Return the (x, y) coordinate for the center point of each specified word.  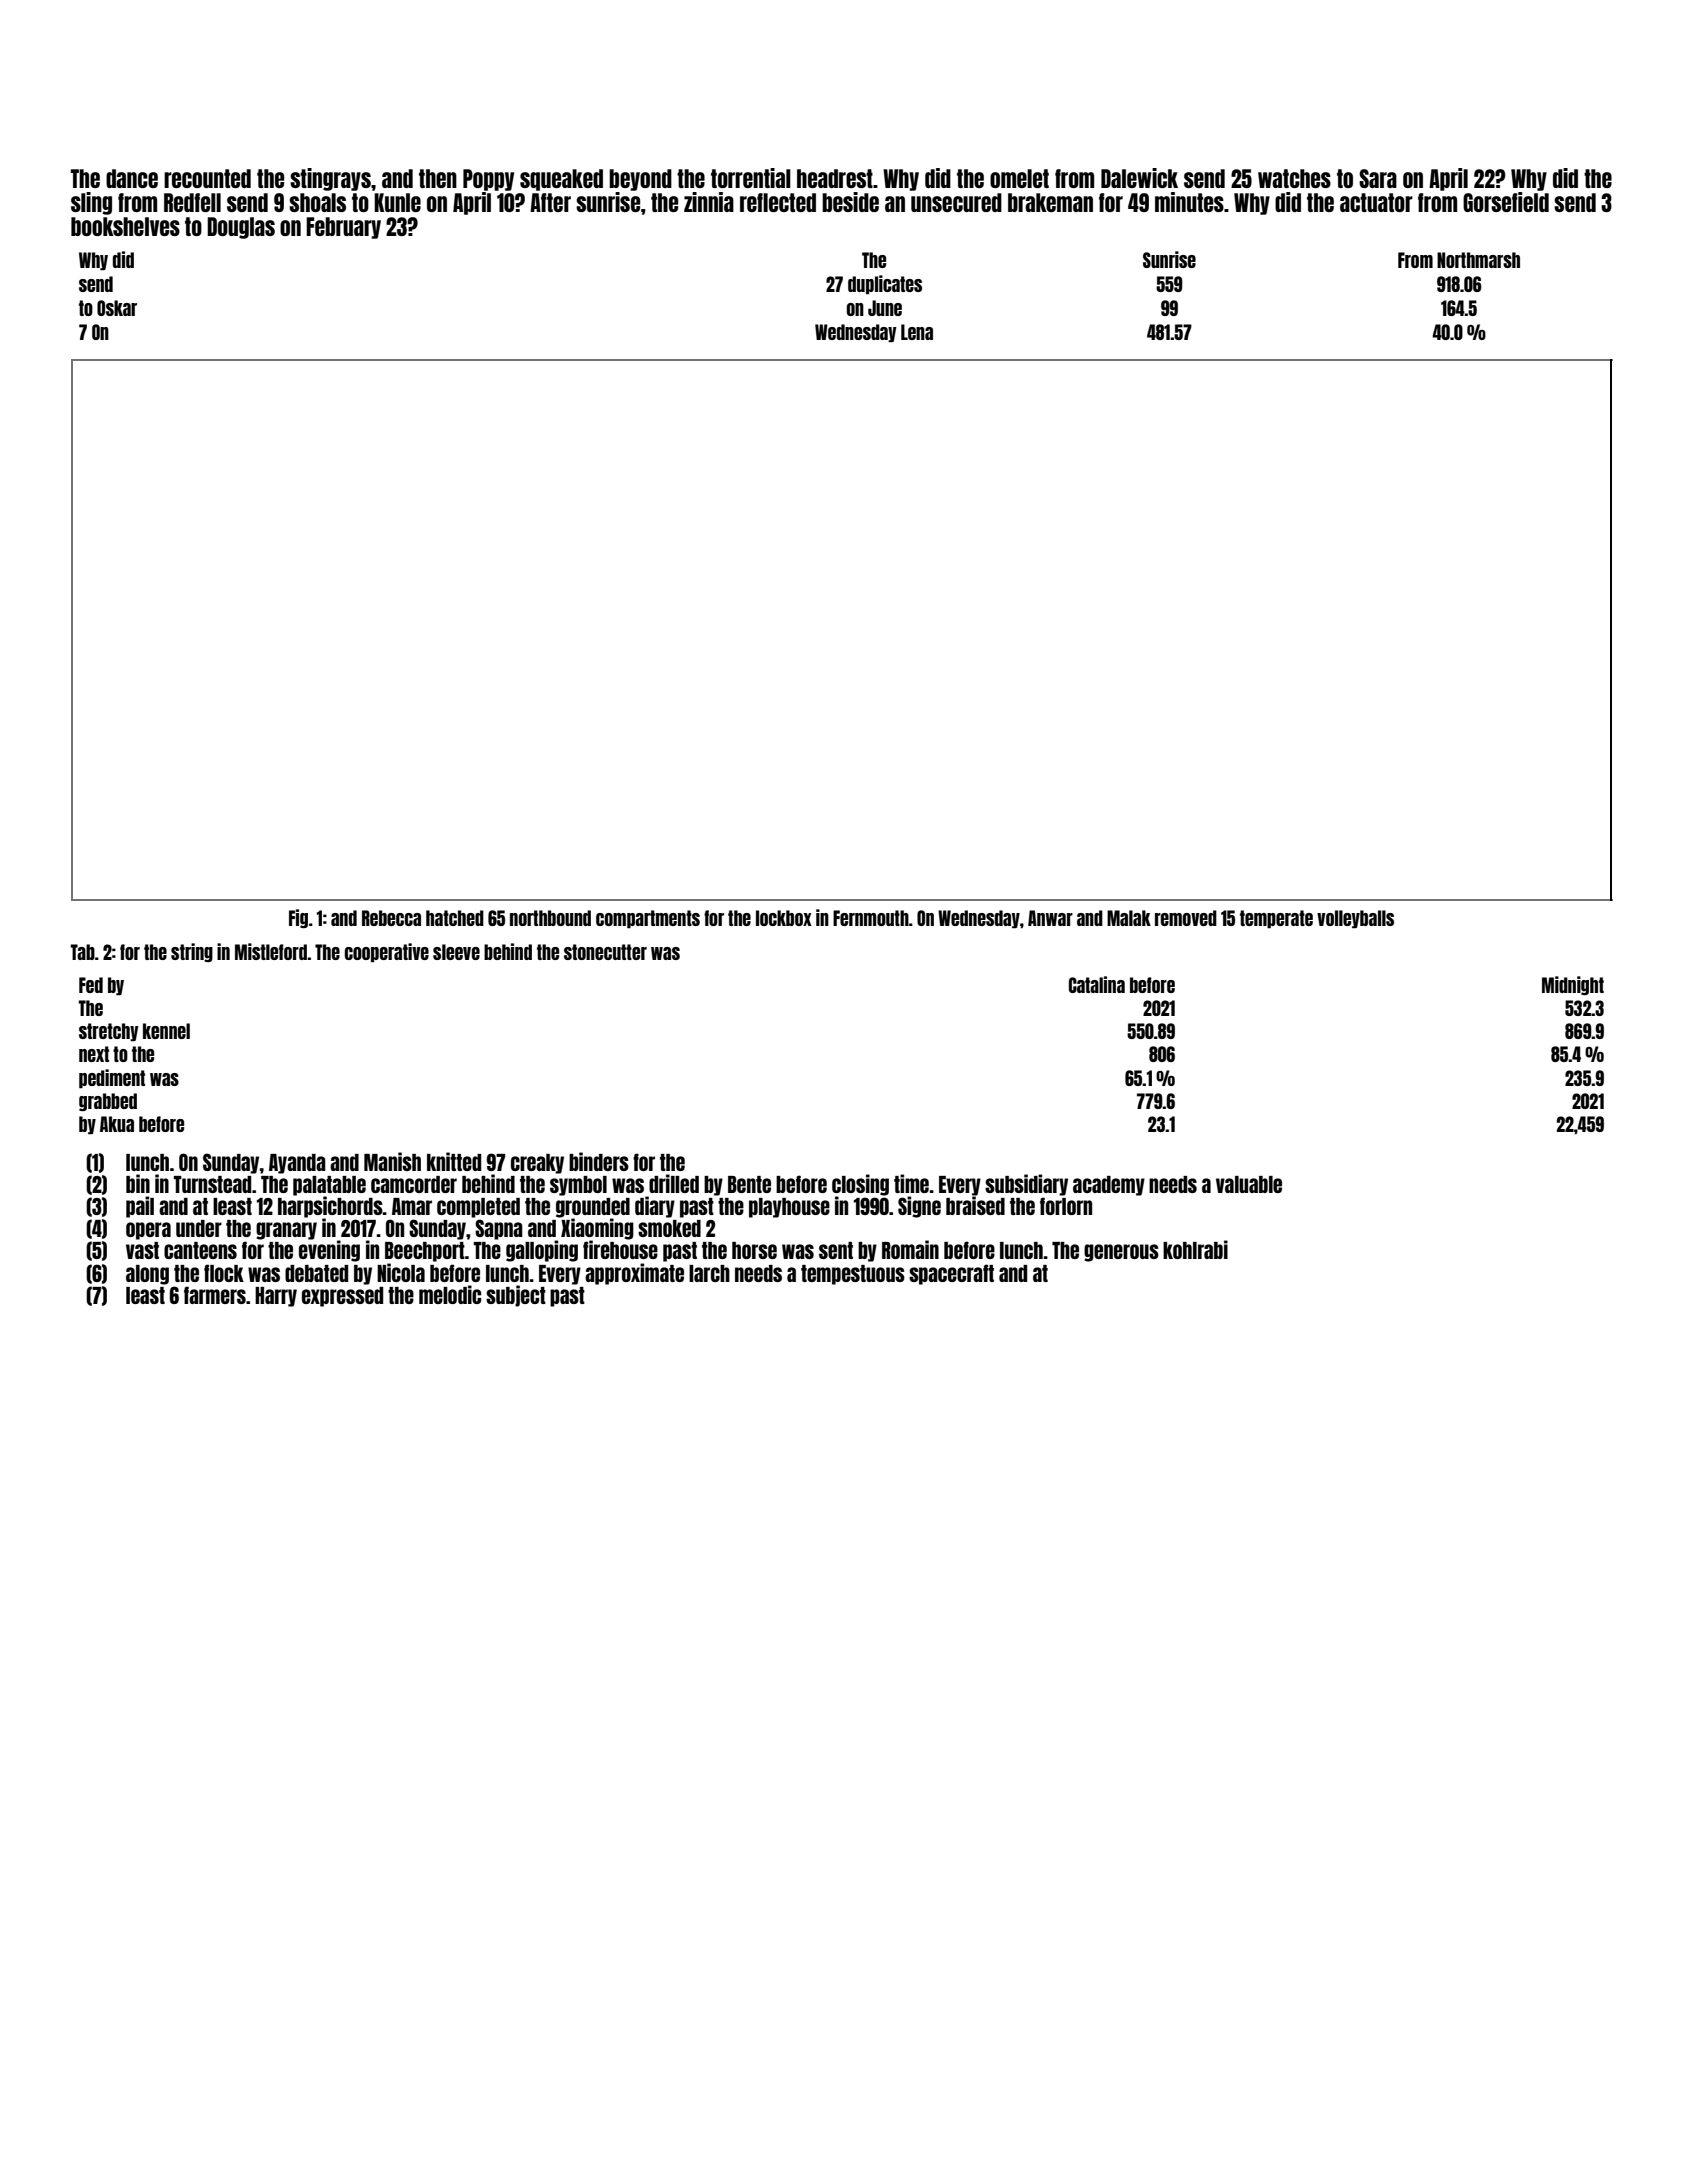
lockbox (784, 918)
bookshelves (125, 226)
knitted (454, 1161)
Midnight (1573, 985)
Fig (298, 918)
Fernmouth (871, 918)
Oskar (117, 308)
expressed (342, 1297)
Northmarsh (1478, 260)
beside (850, 202)
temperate (1276, 919)
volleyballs (1355, 919)
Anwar (1050, 918)
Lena (917, 332)
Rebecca (391, 918)
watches (1294, 178)
